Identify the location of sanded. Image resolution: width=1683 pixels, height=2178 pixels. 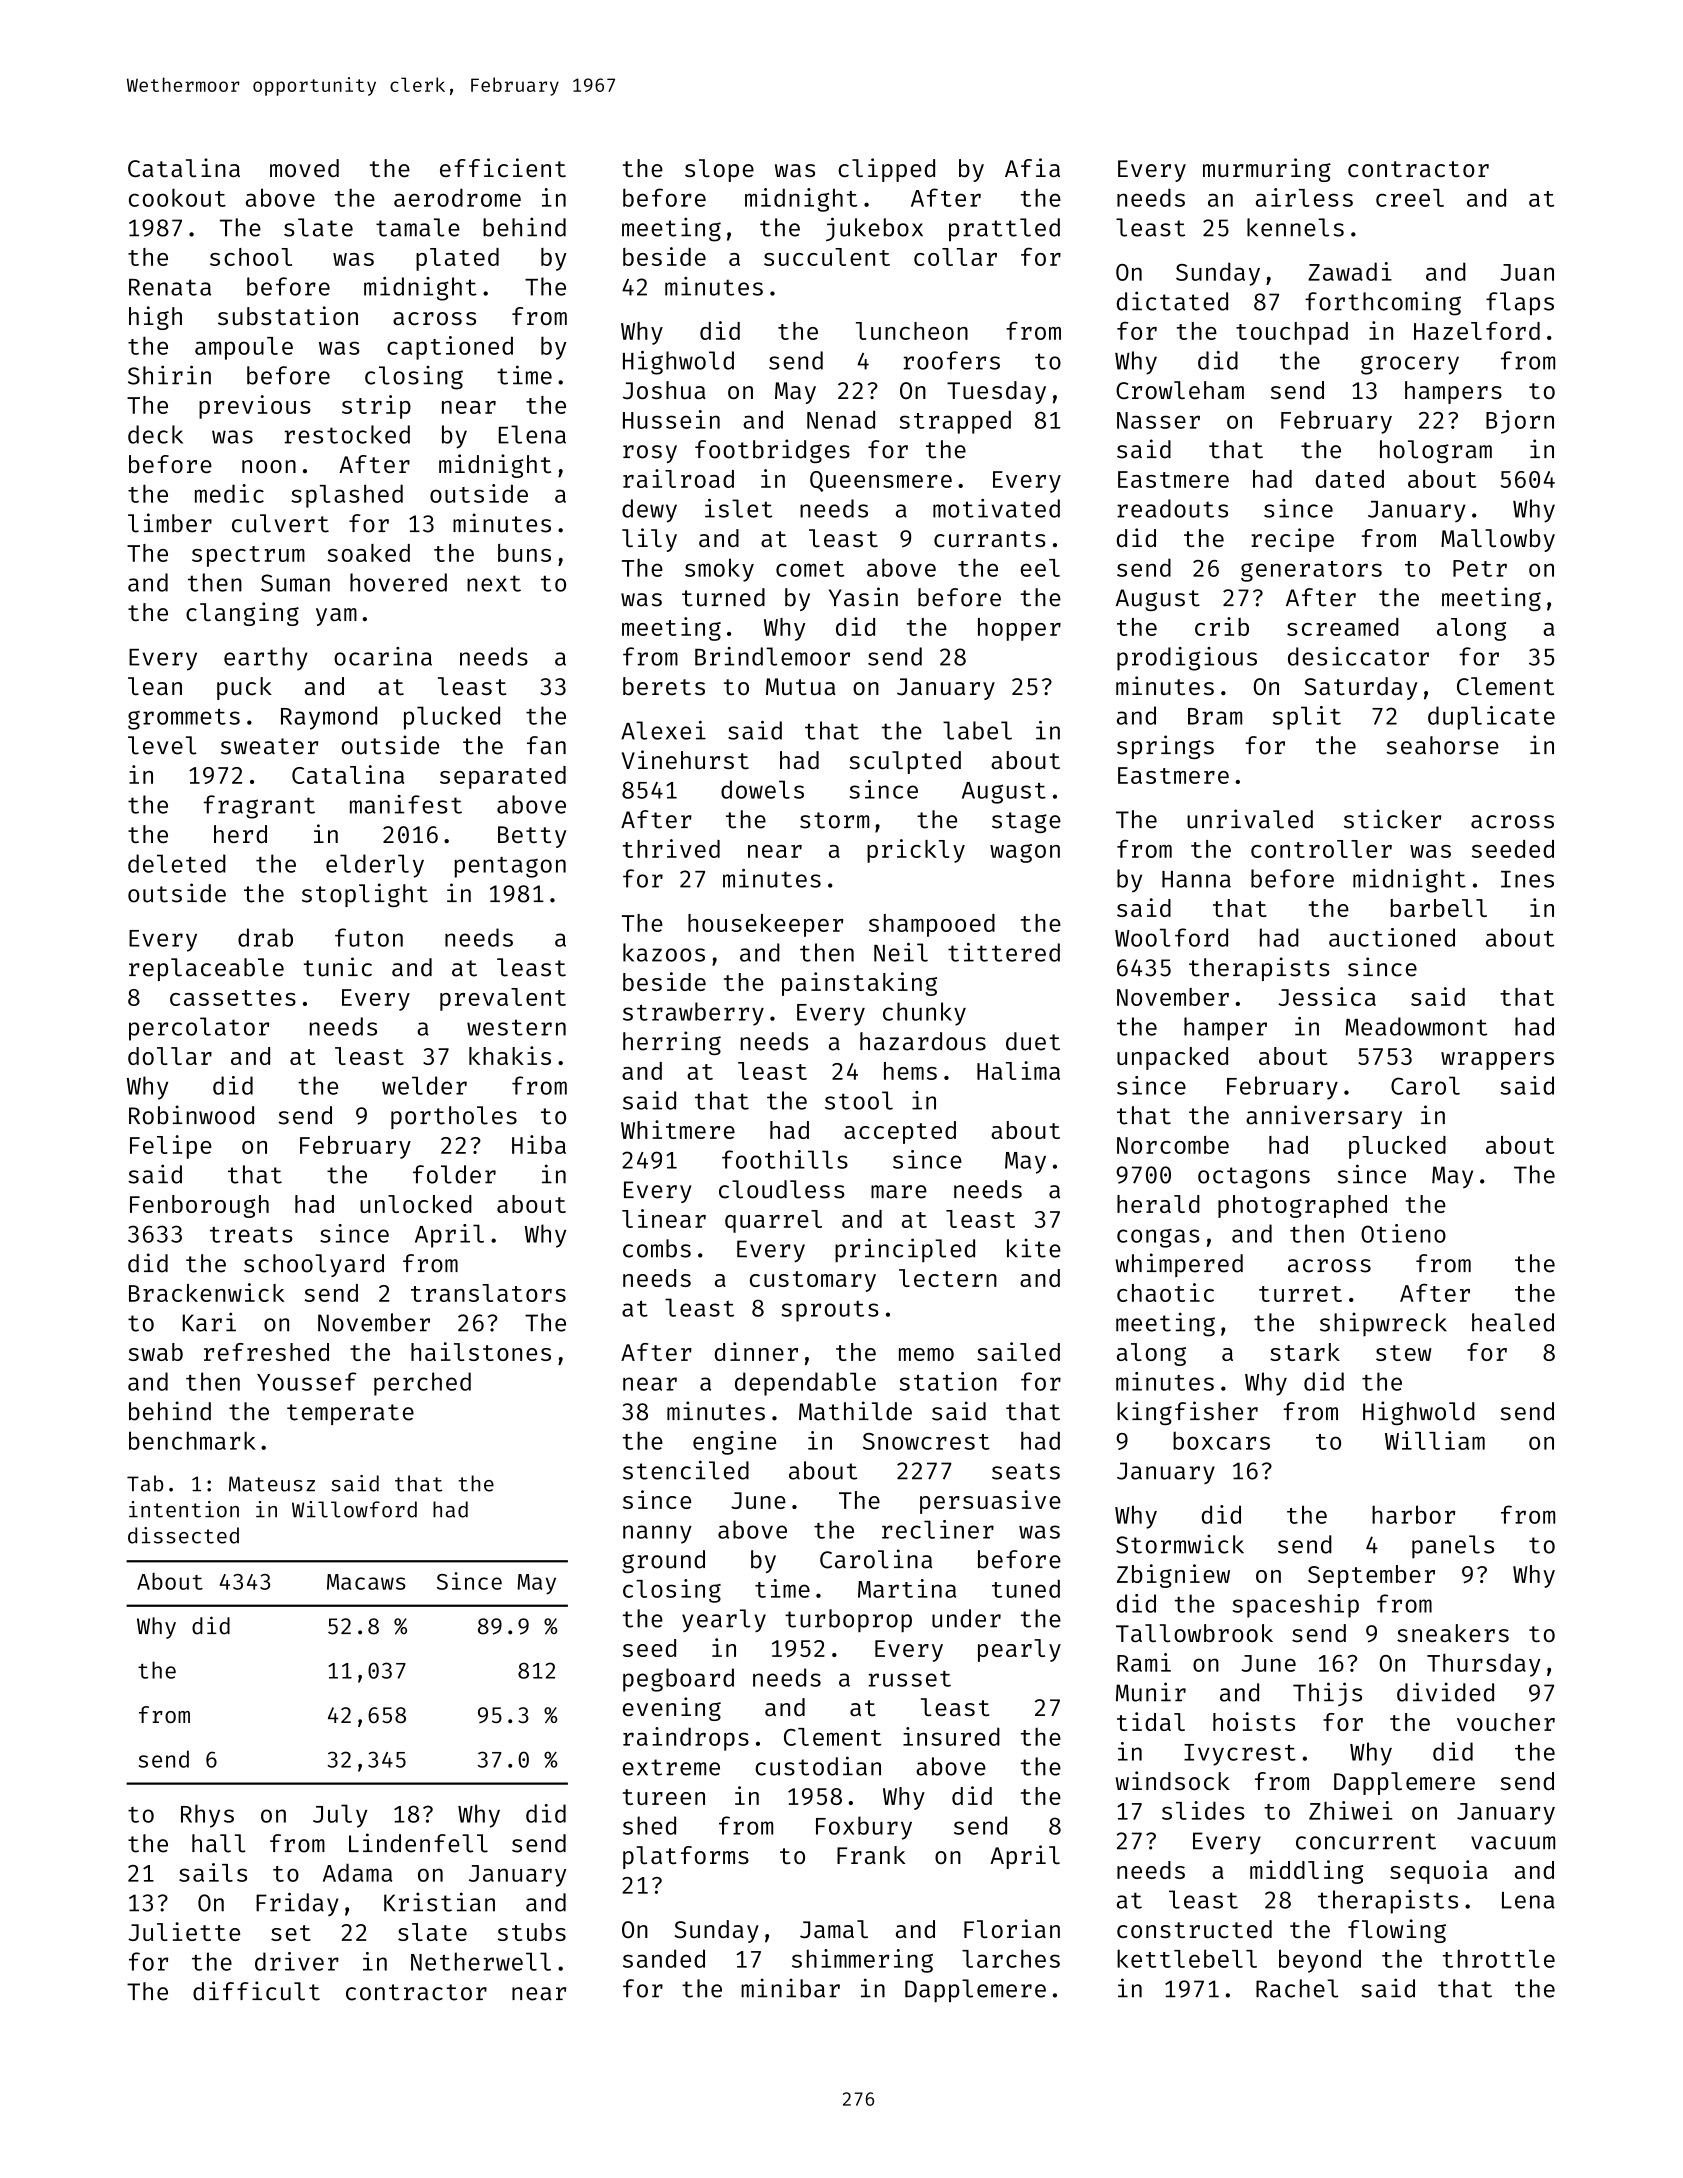
(664, 1958).
